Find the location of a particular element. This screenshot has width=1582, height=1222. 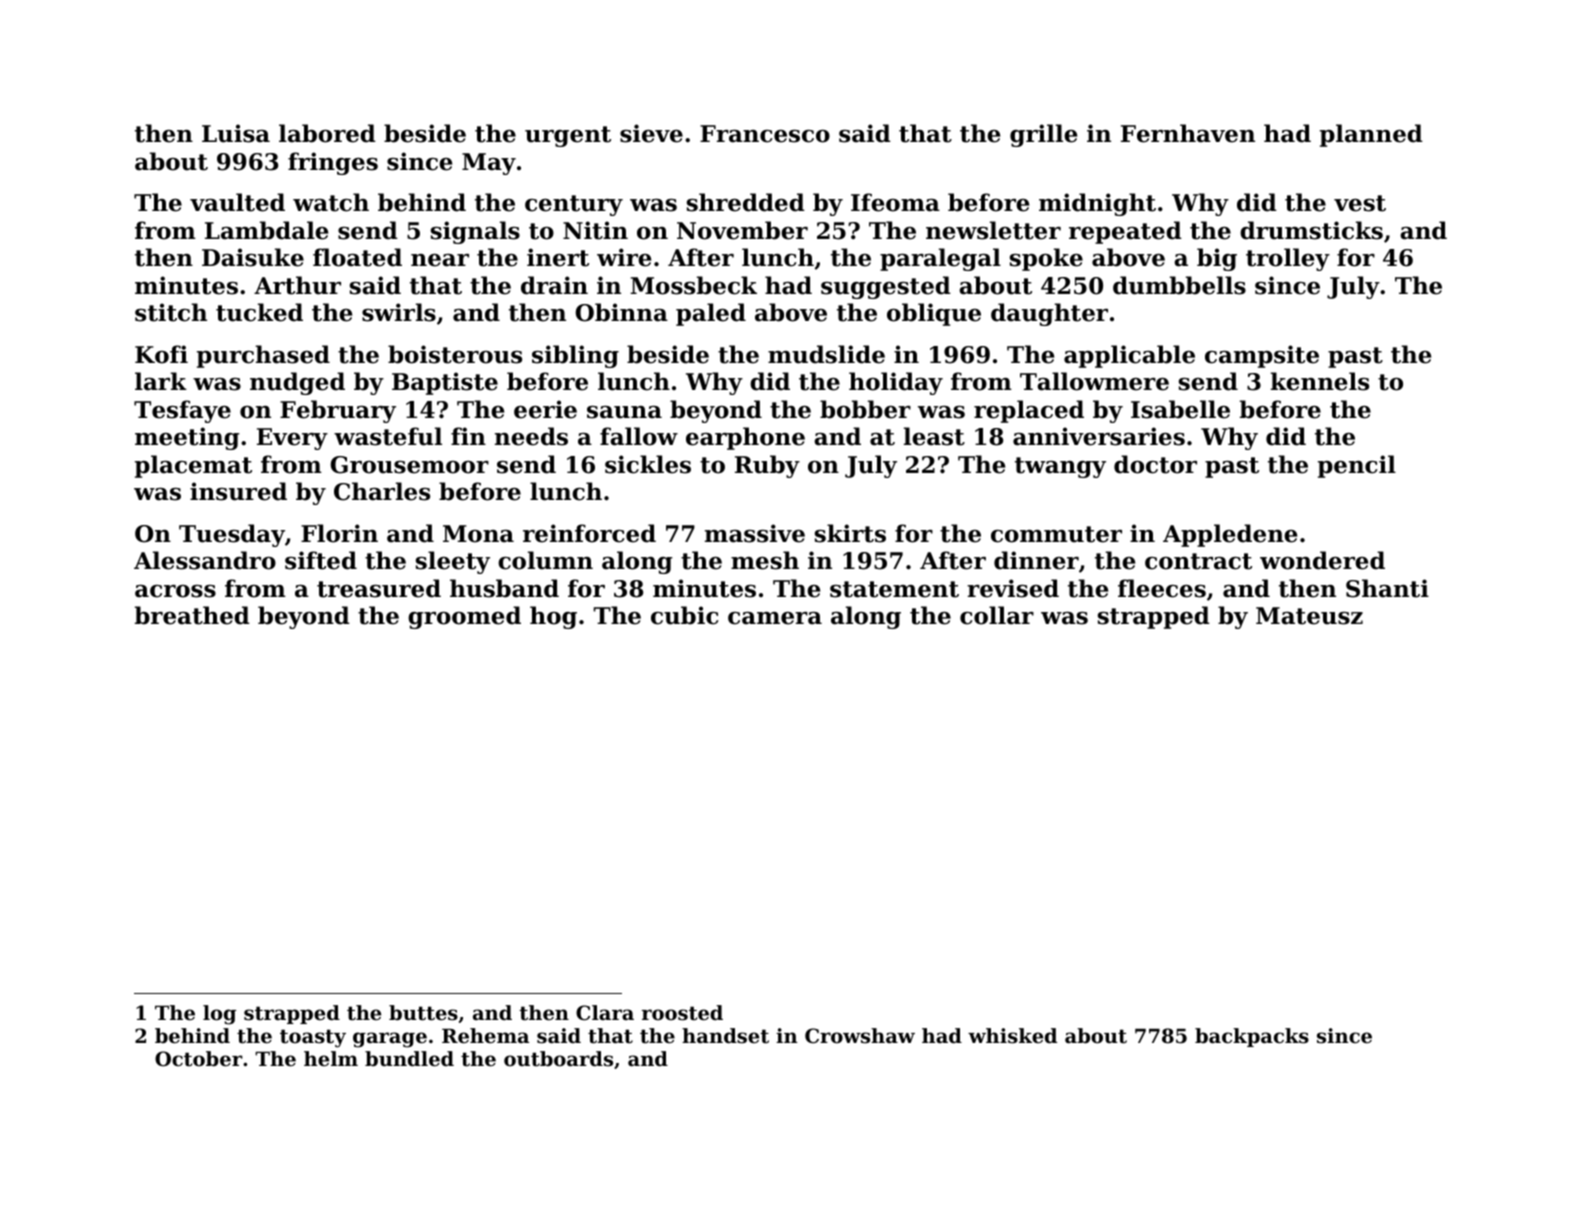

kennels is located at coordinates (1320, 381).
